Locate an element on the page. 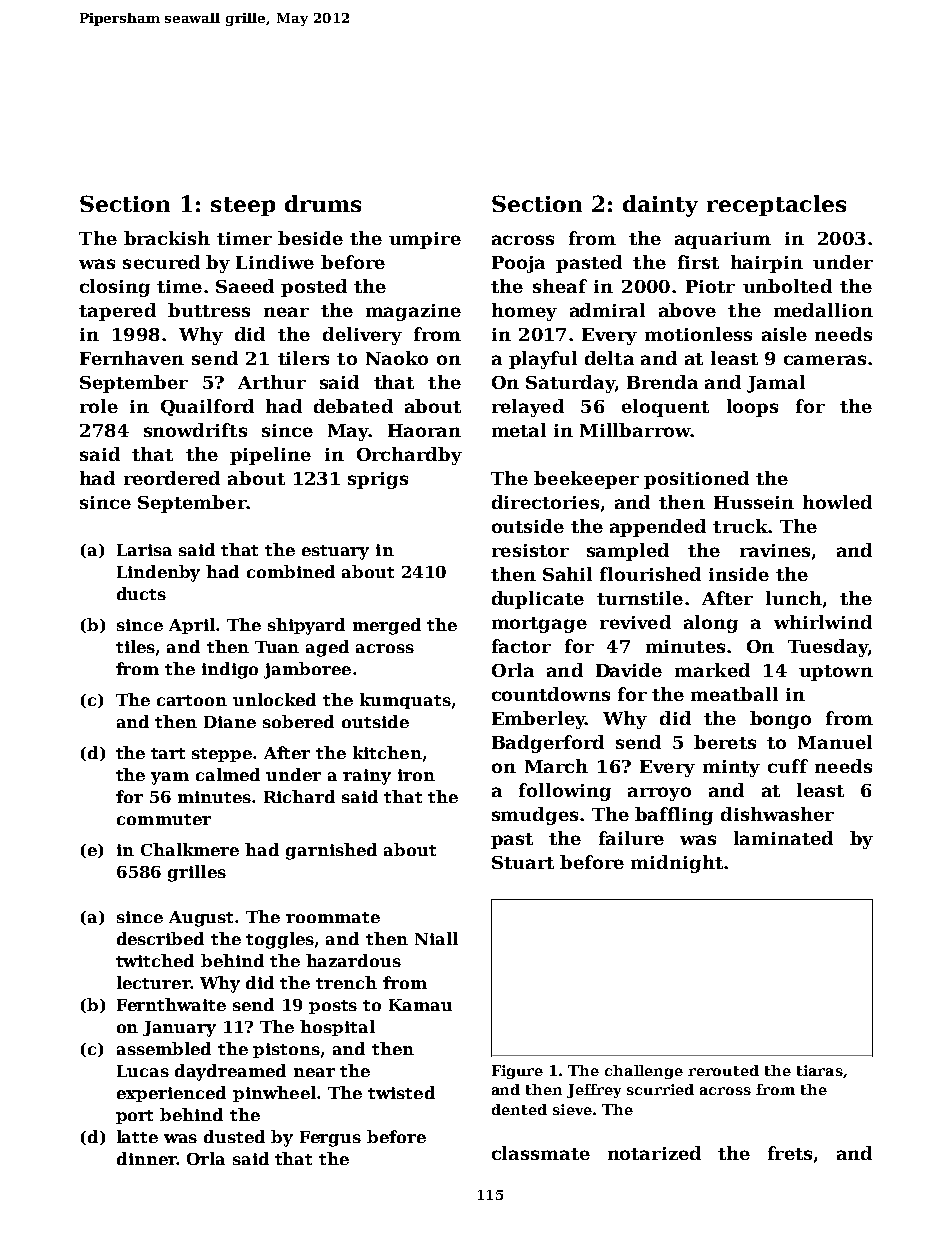 This page has width=952, height=1233. daydreamed is located at coordinates (230, 1072).
